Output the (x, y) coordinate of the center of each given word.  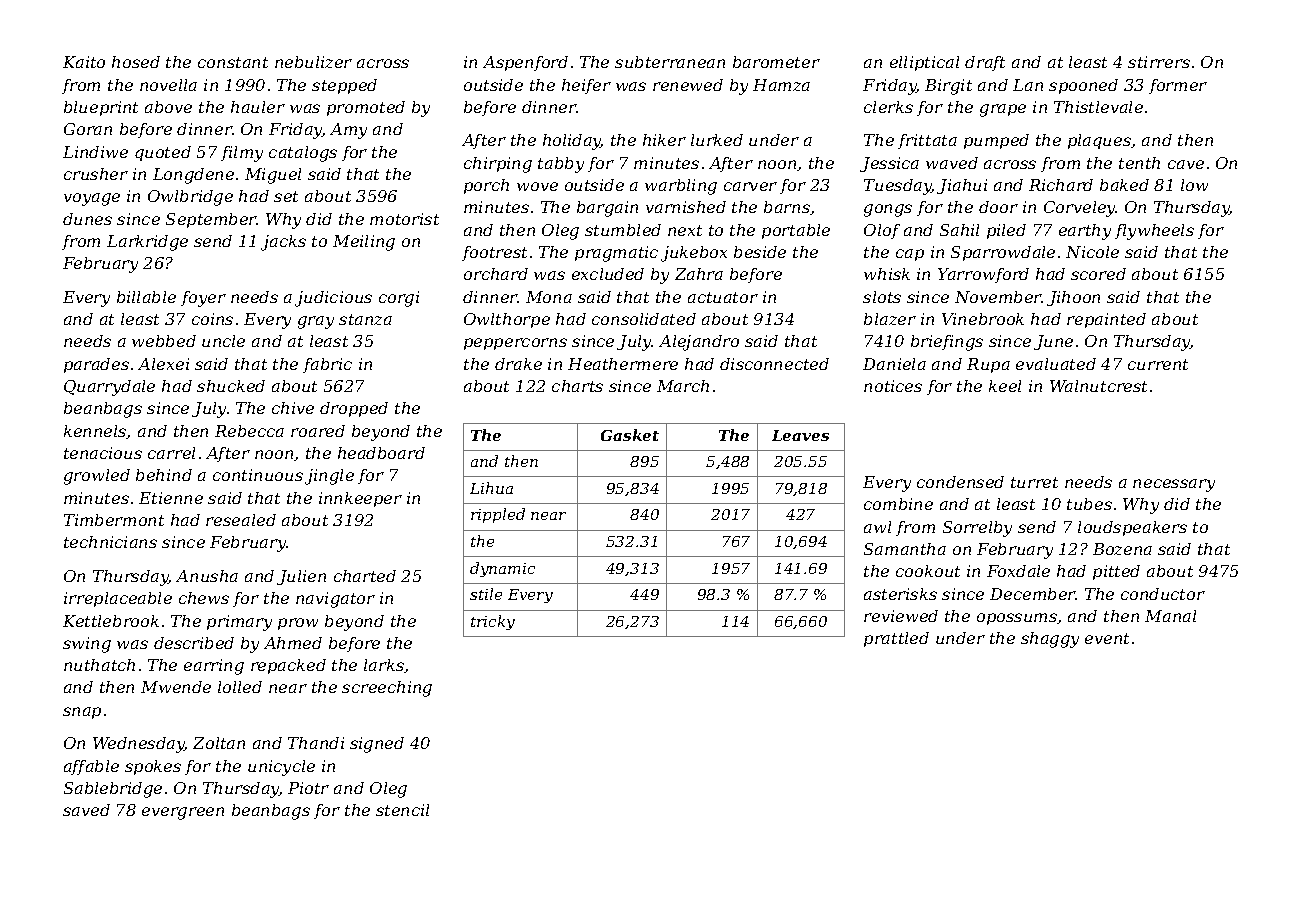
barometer (776, 62)
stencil (402, 810)
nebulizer (313, 62)
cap (910, 255)
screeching (387, 689)
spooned (1083, 86)
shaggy (1050, 640)
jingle (329, 477)
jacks (283, 243)
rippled (498, 515)
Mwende (176, 687)
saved (86, 810)
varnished (686, 207)
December (1033, 594)
